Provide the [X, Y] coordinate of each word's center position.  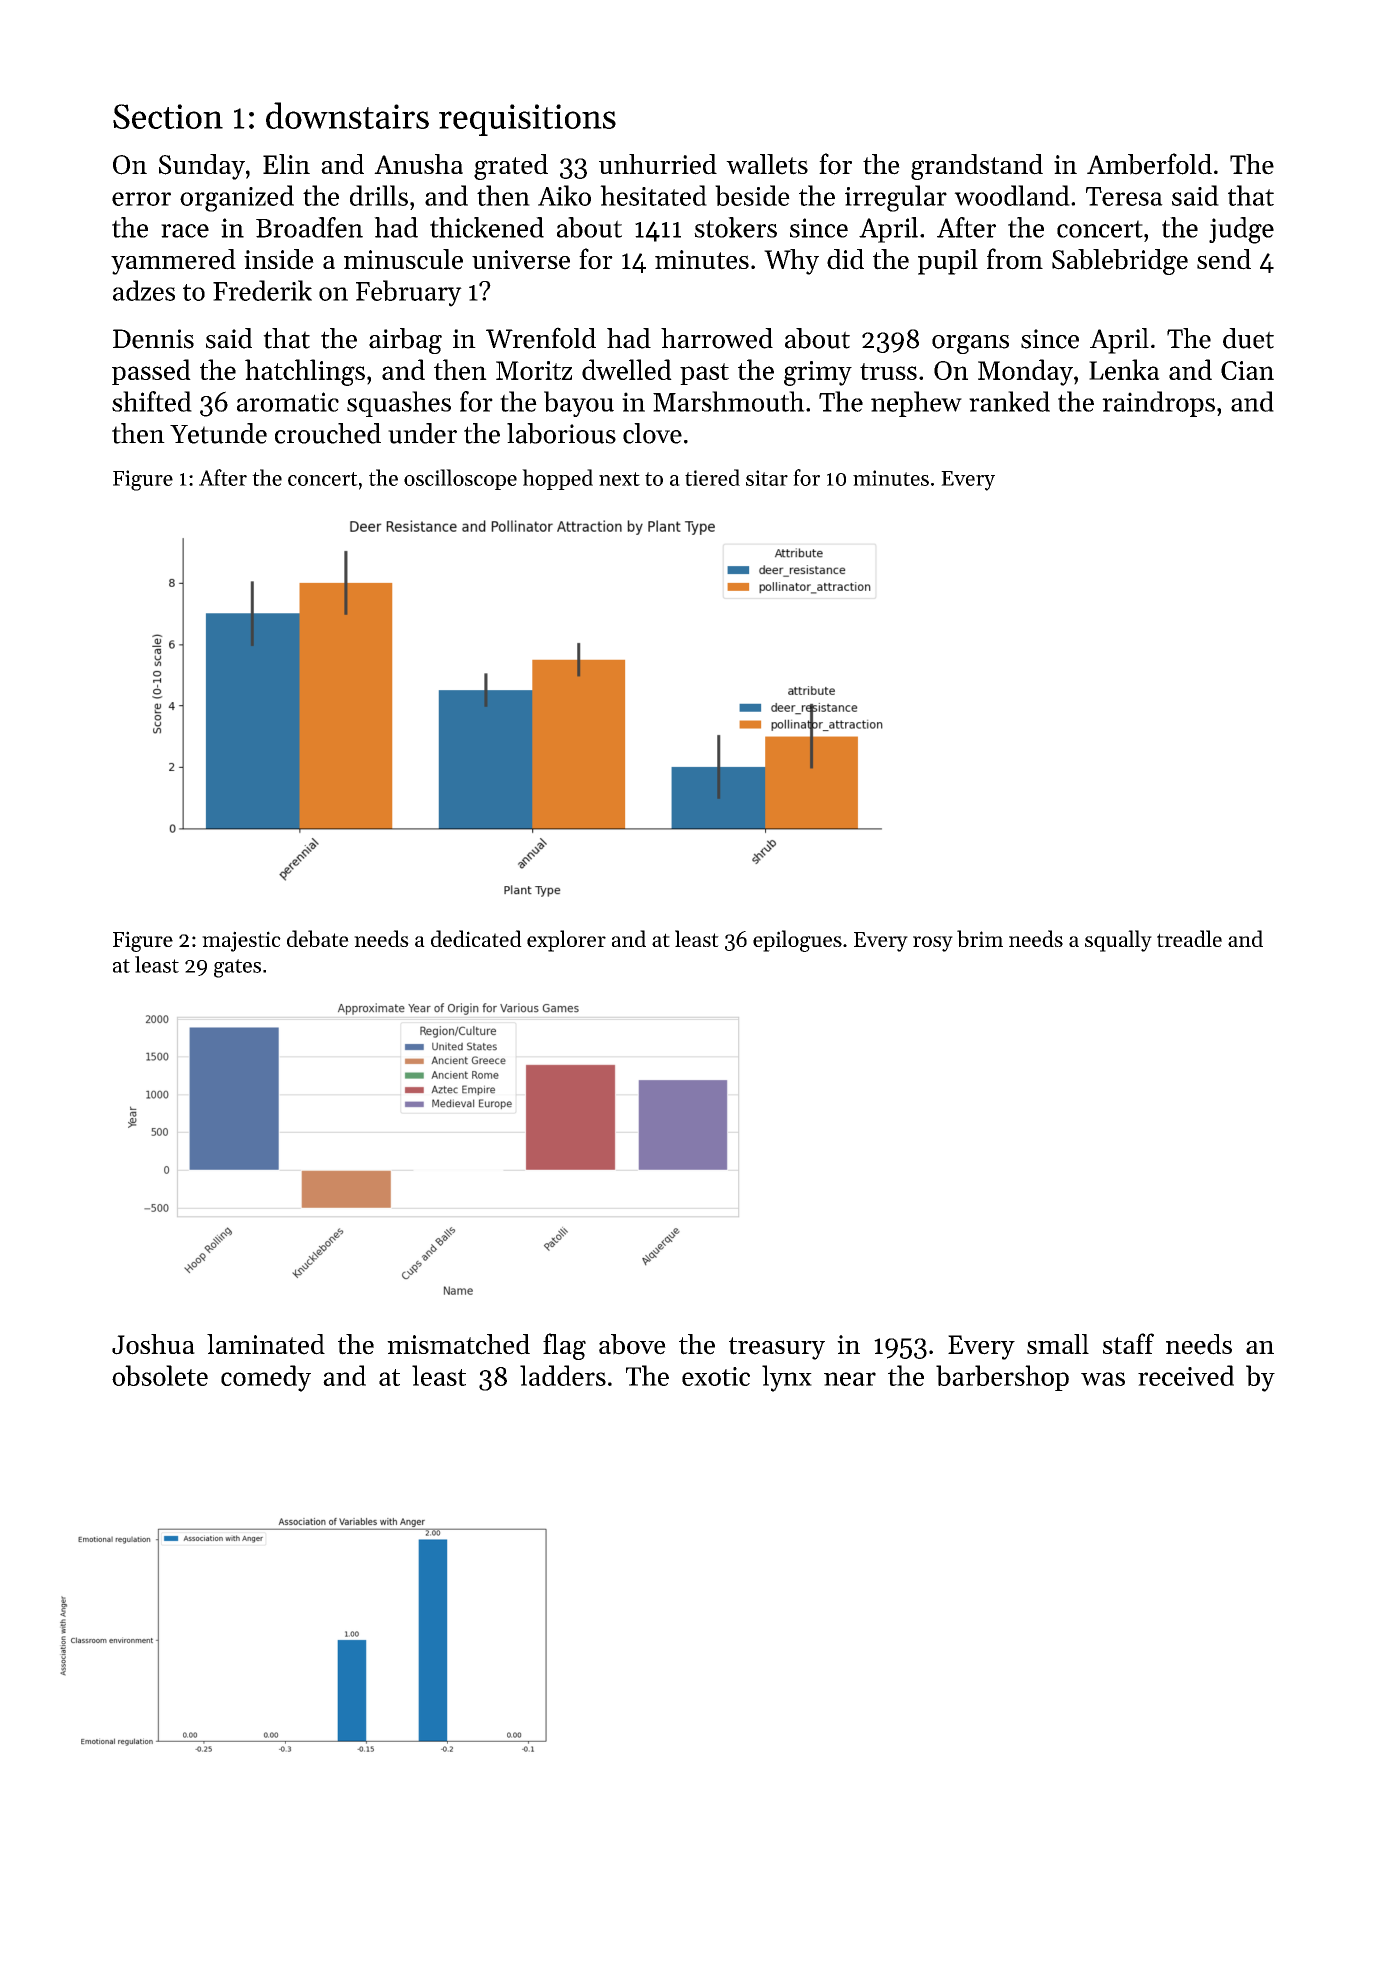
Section [168, 116]
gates [237, 968]
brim [980, 938]
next [619, 479]
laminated [266, 1344]
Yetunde [218, 433]
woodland [1012, 195]
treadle [1189, 938]
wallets [767, 164]
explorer [566, 941]
